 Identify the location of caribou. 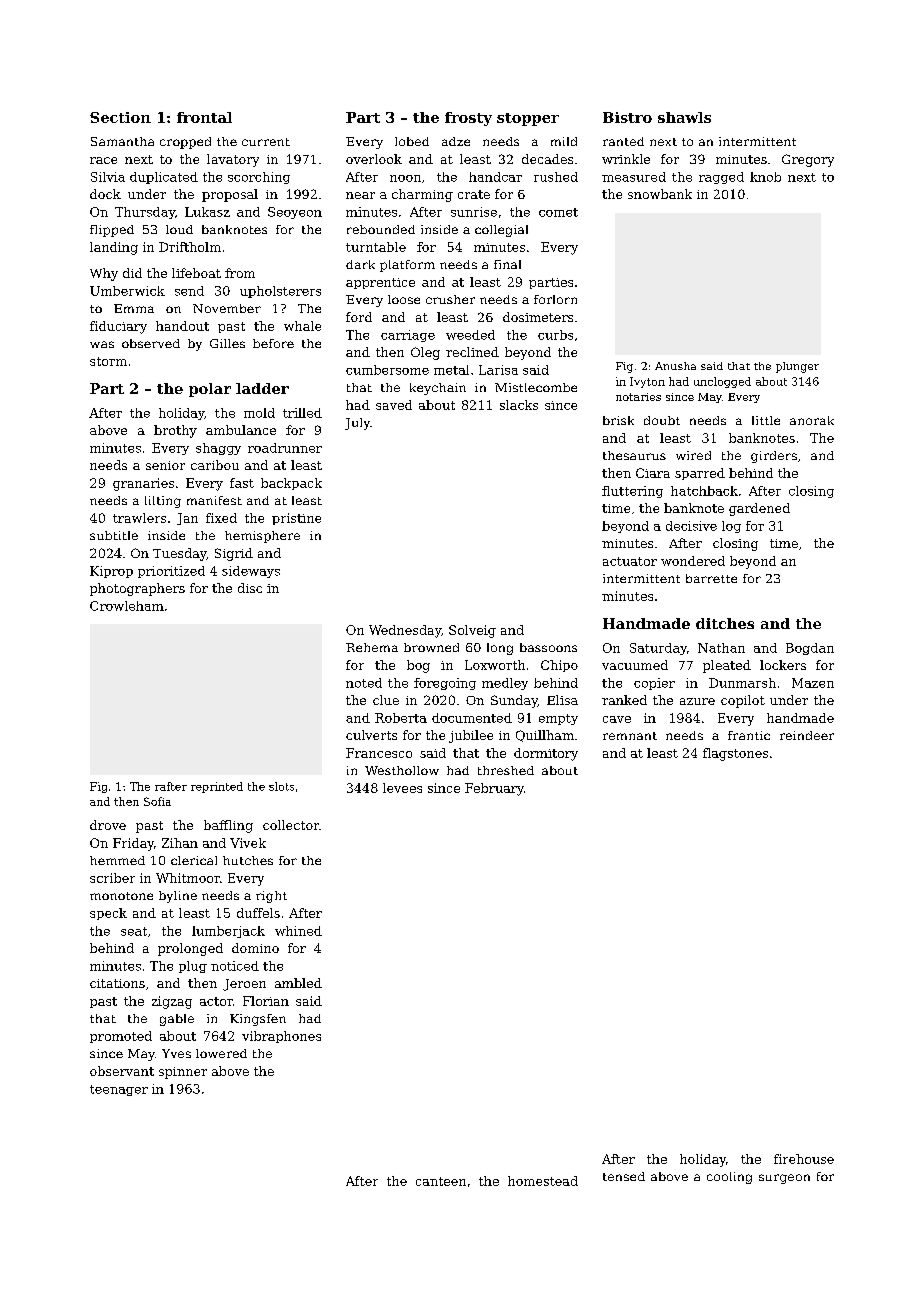
(215, 465).
